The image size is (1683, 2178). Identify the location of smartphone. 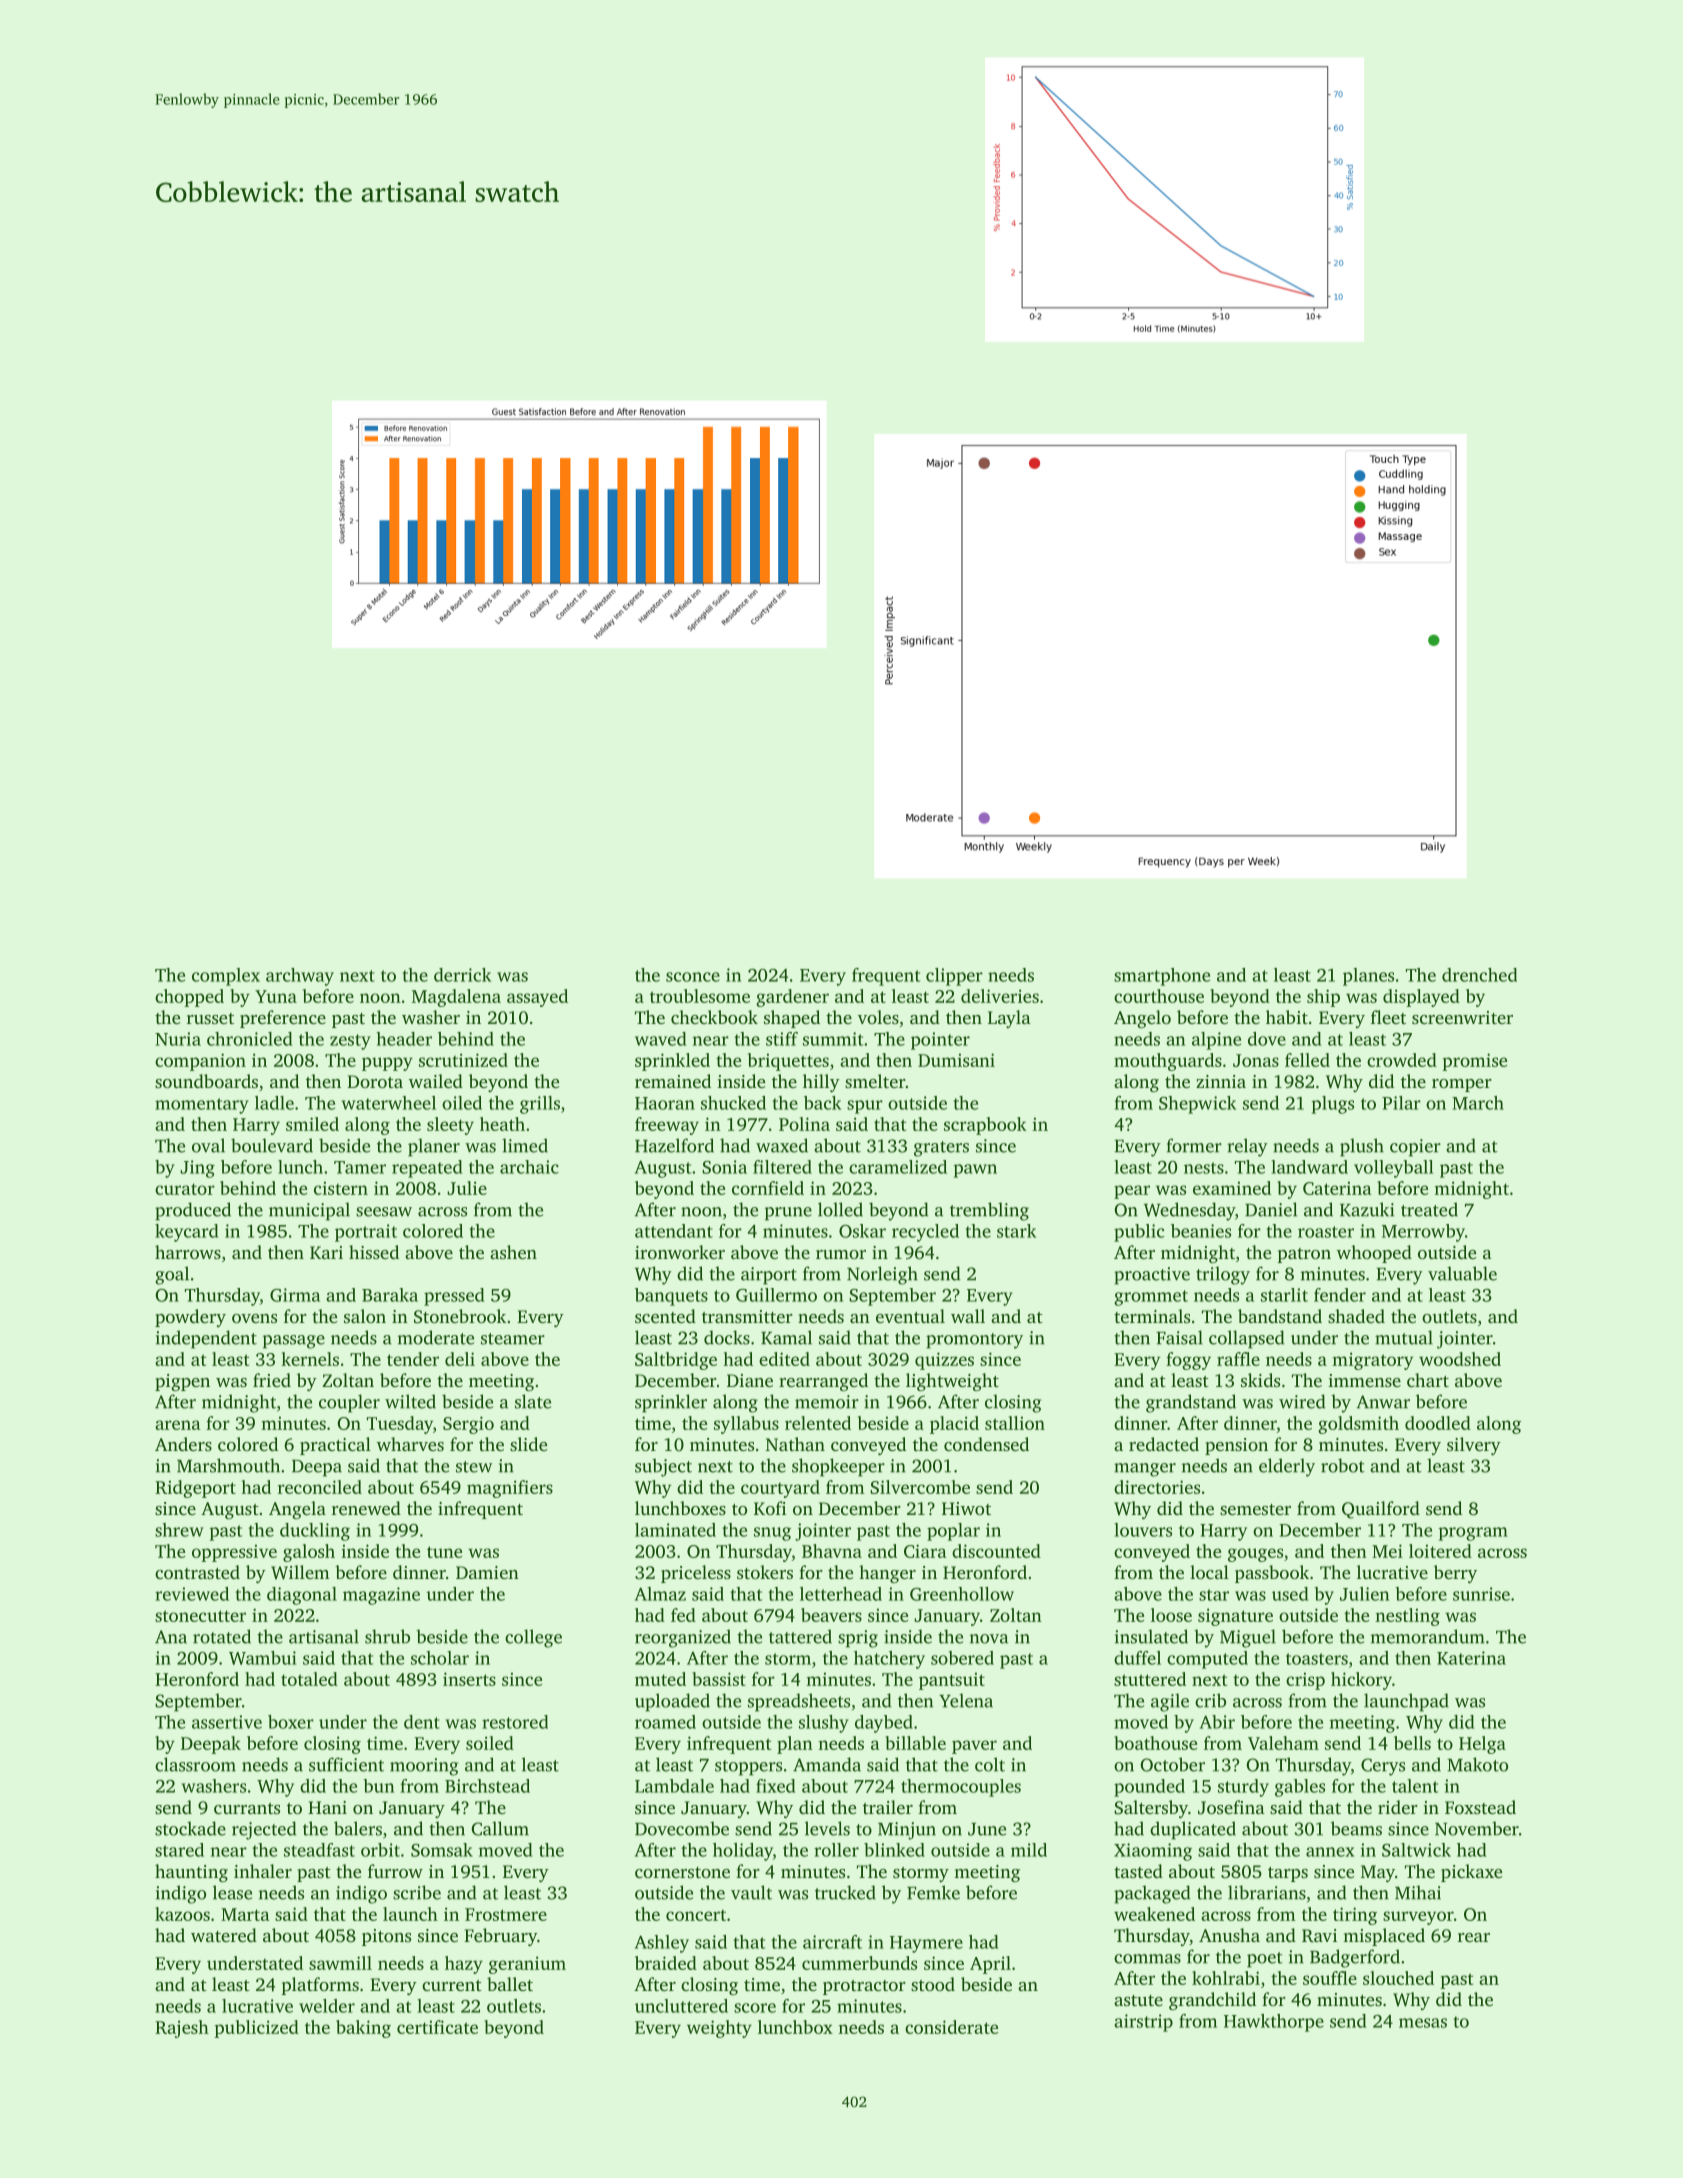
(1162, 977).
